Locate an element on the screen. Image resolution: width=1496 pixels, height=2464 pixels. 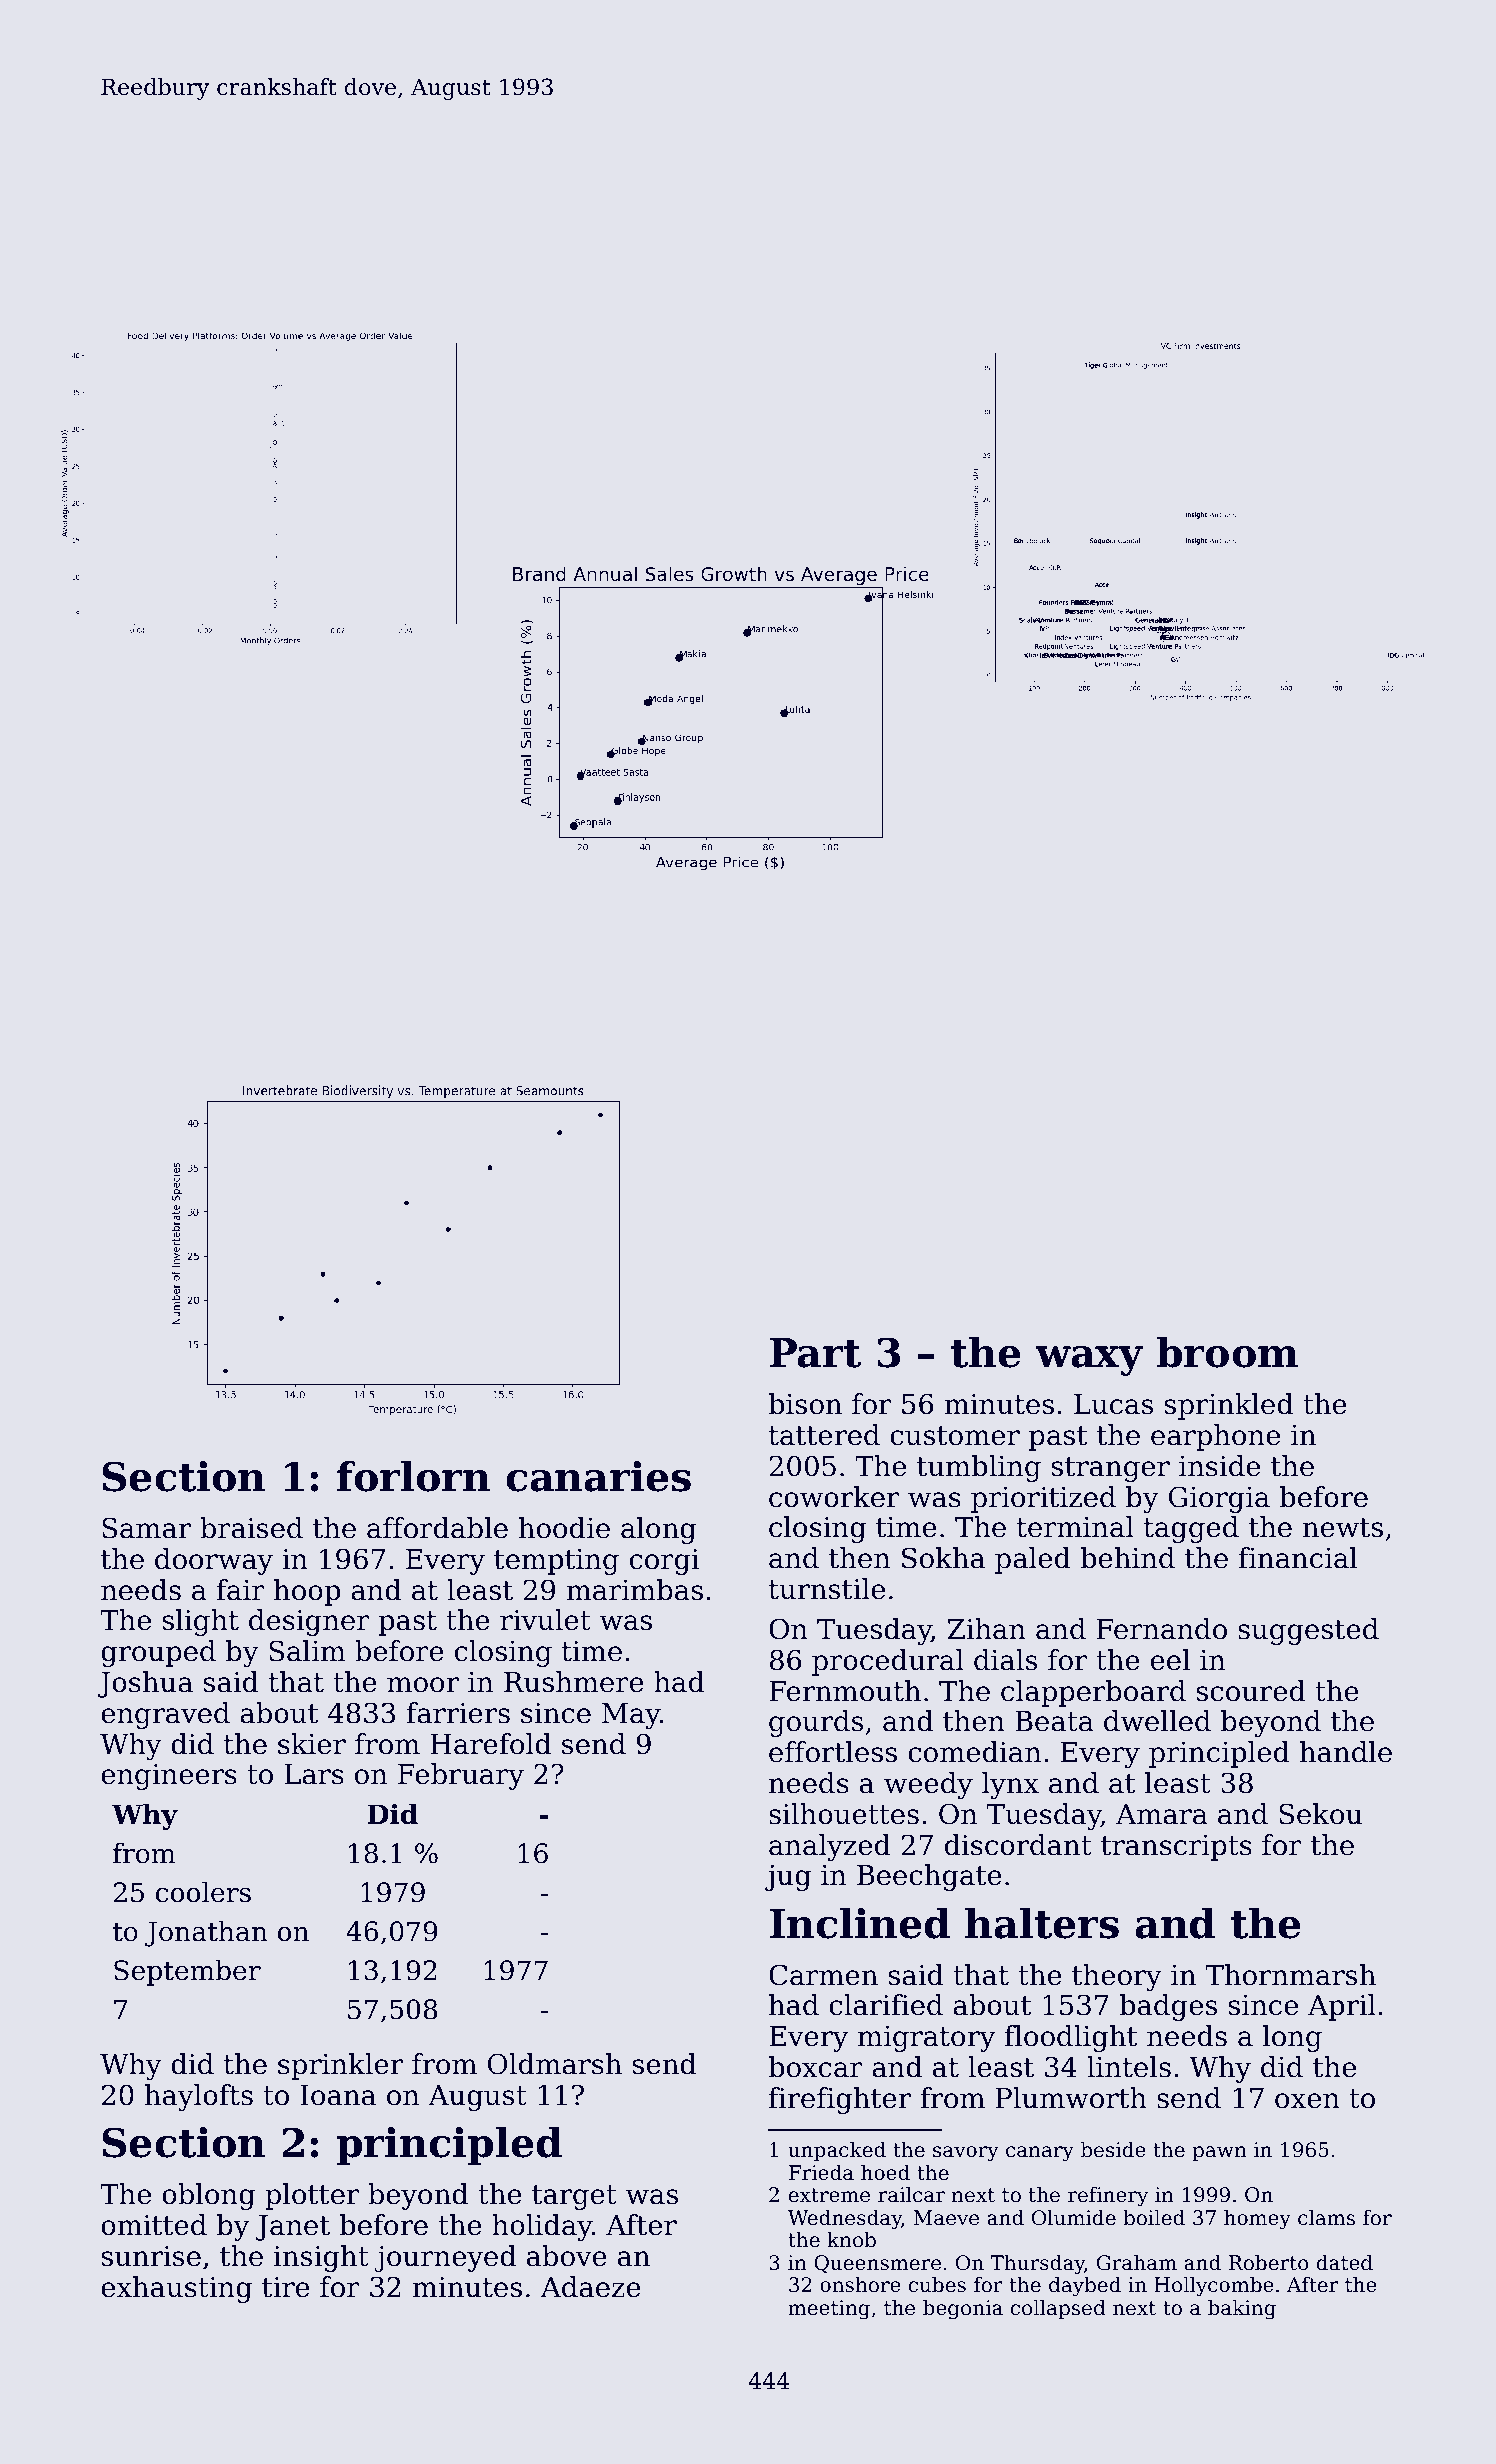
waxy is located at coordinates (1089, 1361).
